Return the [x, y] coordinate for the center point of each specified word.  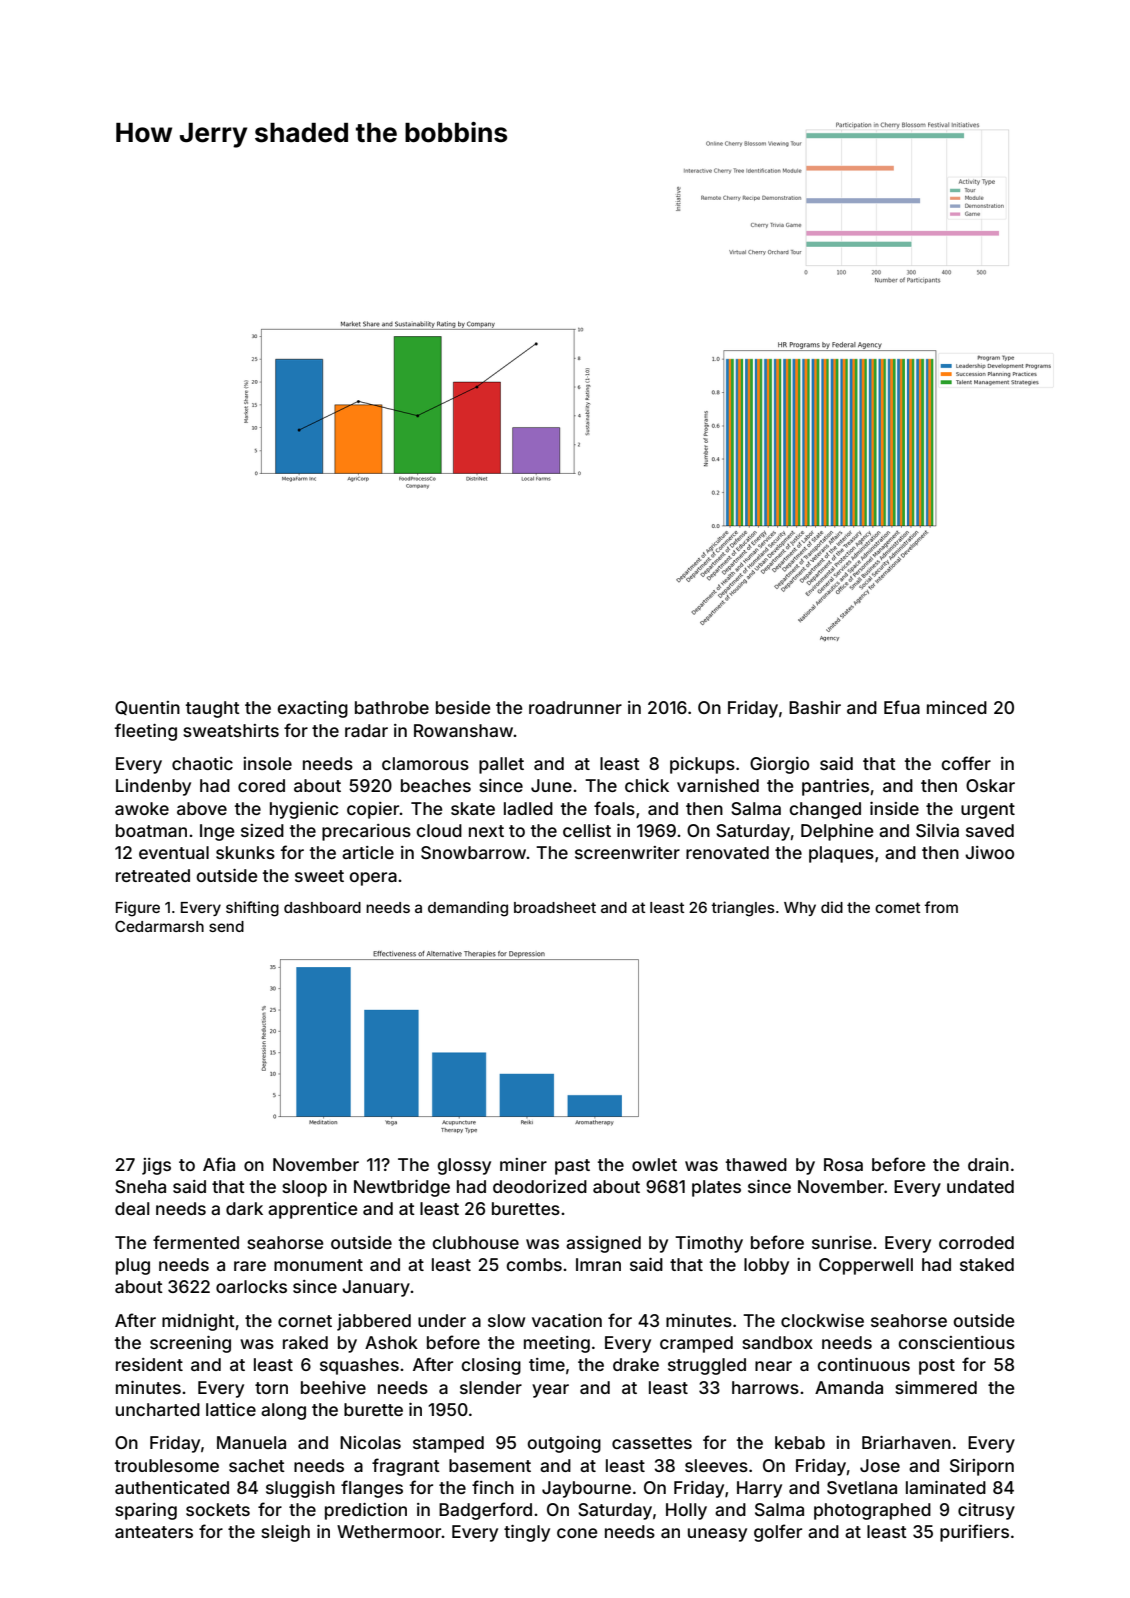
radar [366, 730]
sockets [218, 1509]
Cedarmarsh [159, 926]
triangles [743, 909]
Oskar [990, 785]
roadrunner [575, 707]
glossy [464, 1166]
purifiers [974, 1533]
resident [149, 1364]
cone [577, 1533]
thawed [756, 1164]
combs [534, 1264]
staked [987, 1264]
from [941, 907]
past [572, 1167]
